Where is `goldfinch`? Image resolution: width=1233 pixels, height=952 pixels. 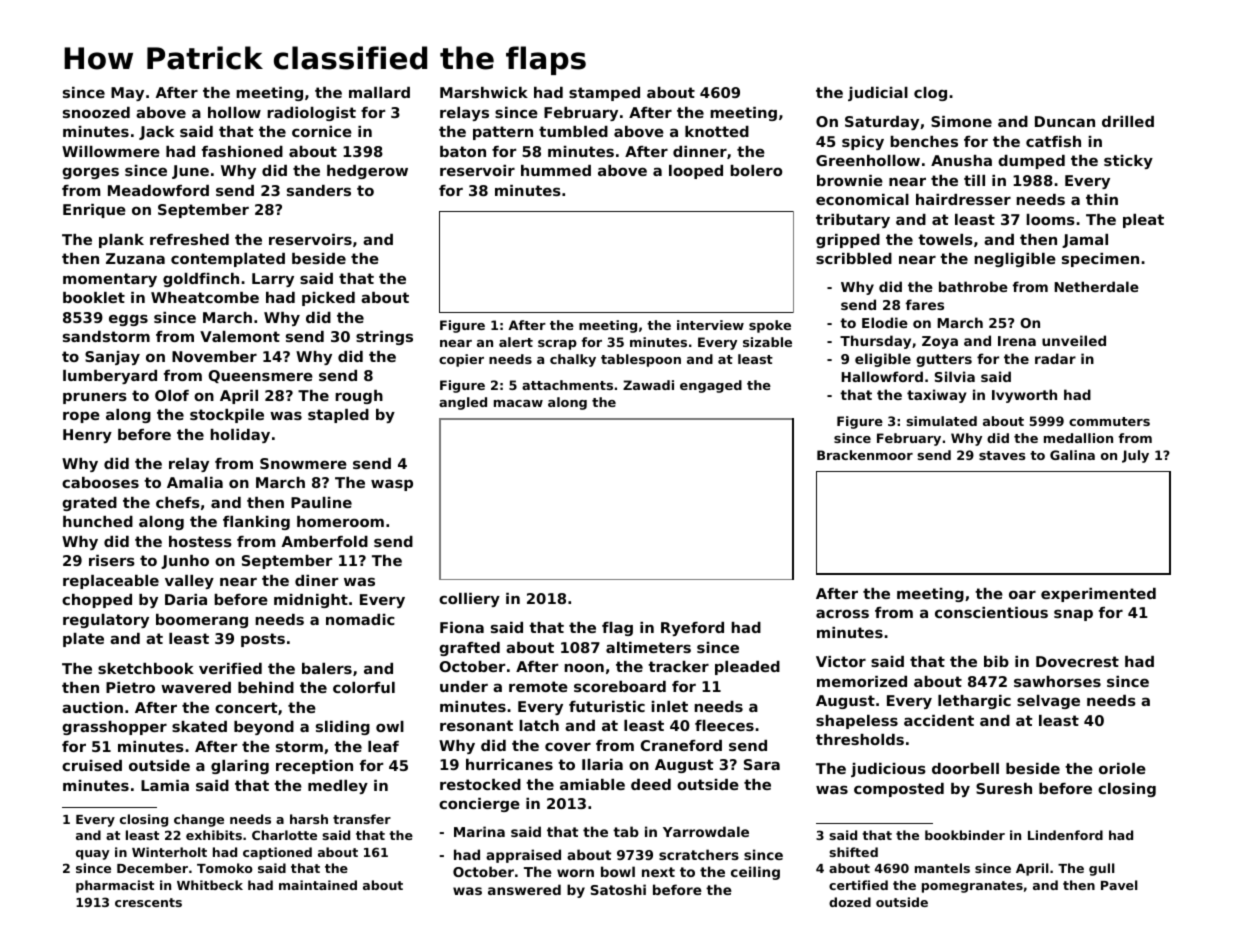 goldfinch is located at coordinates (201, 280).
